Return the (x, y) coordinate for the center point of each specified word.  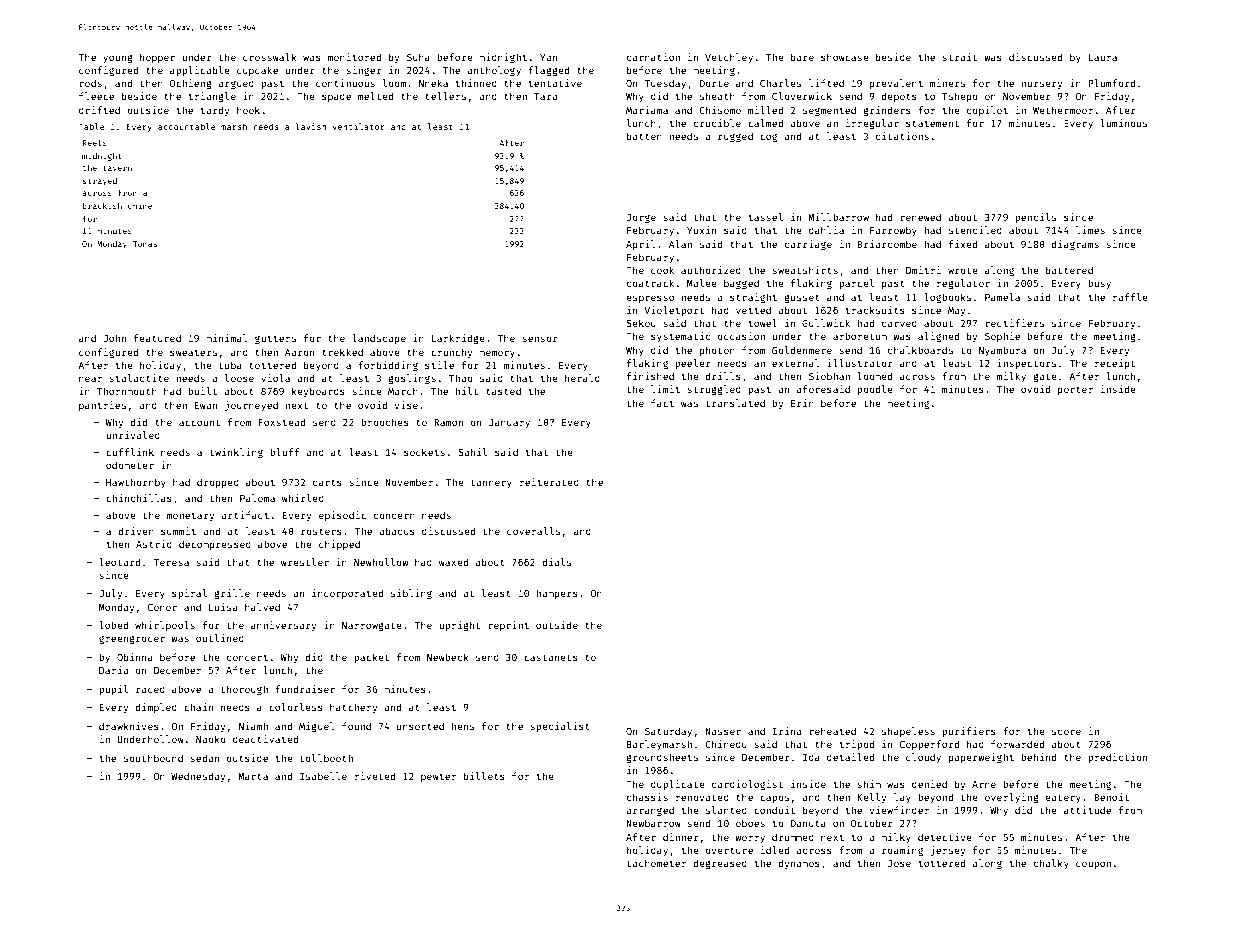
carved (899, 323)
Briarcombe (887, 244)
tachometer (656, 863)
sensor (540, 339)
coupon (1093, 865)
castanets (551, 657)
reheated (832, 731)
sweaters (193, 352)
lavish (310, 126)
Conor (162, 607)
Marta (253, 776)
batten (644, 136)
